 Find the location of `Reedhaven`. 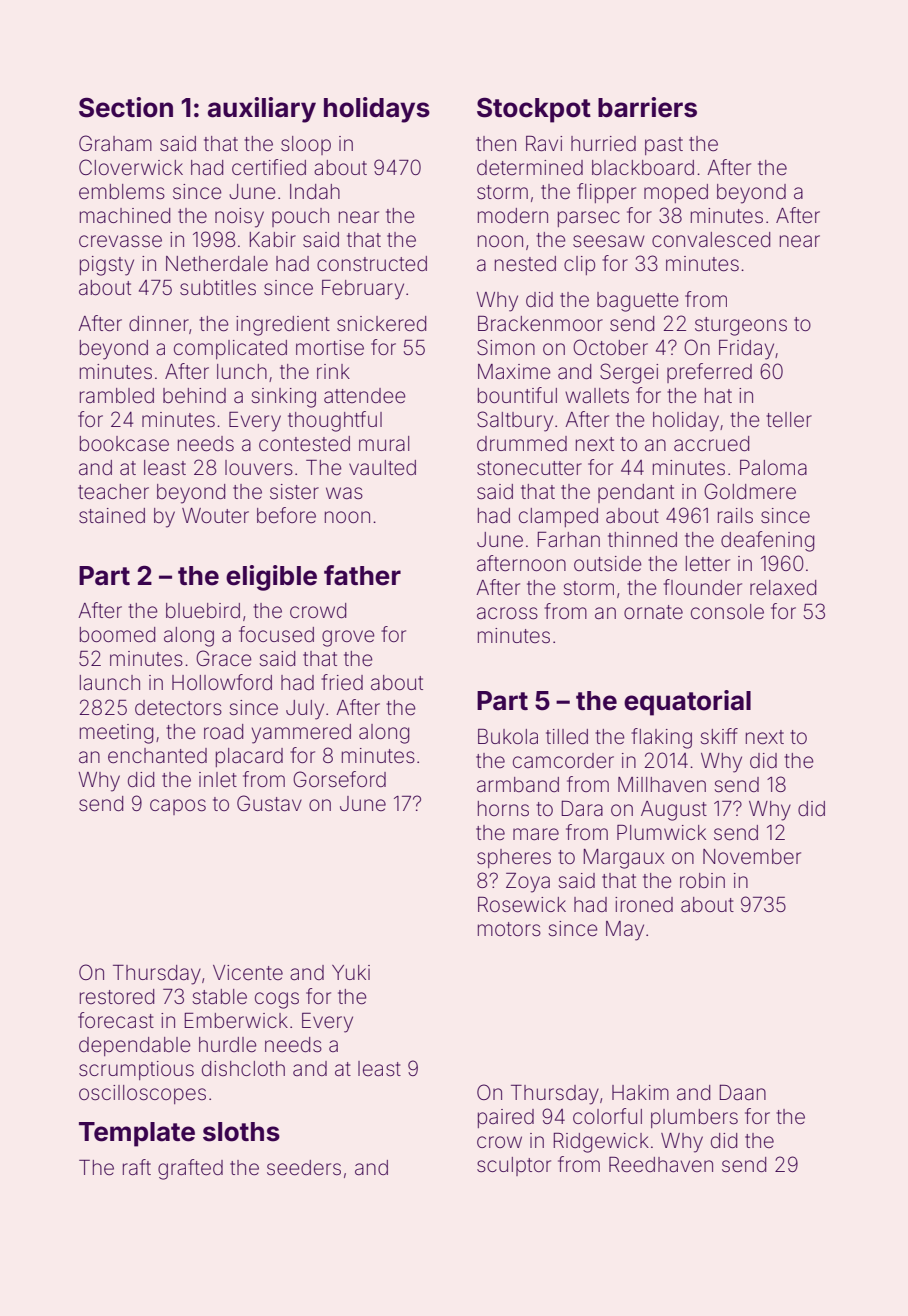

Reedhaven is located at coordinates (661, 1165).
